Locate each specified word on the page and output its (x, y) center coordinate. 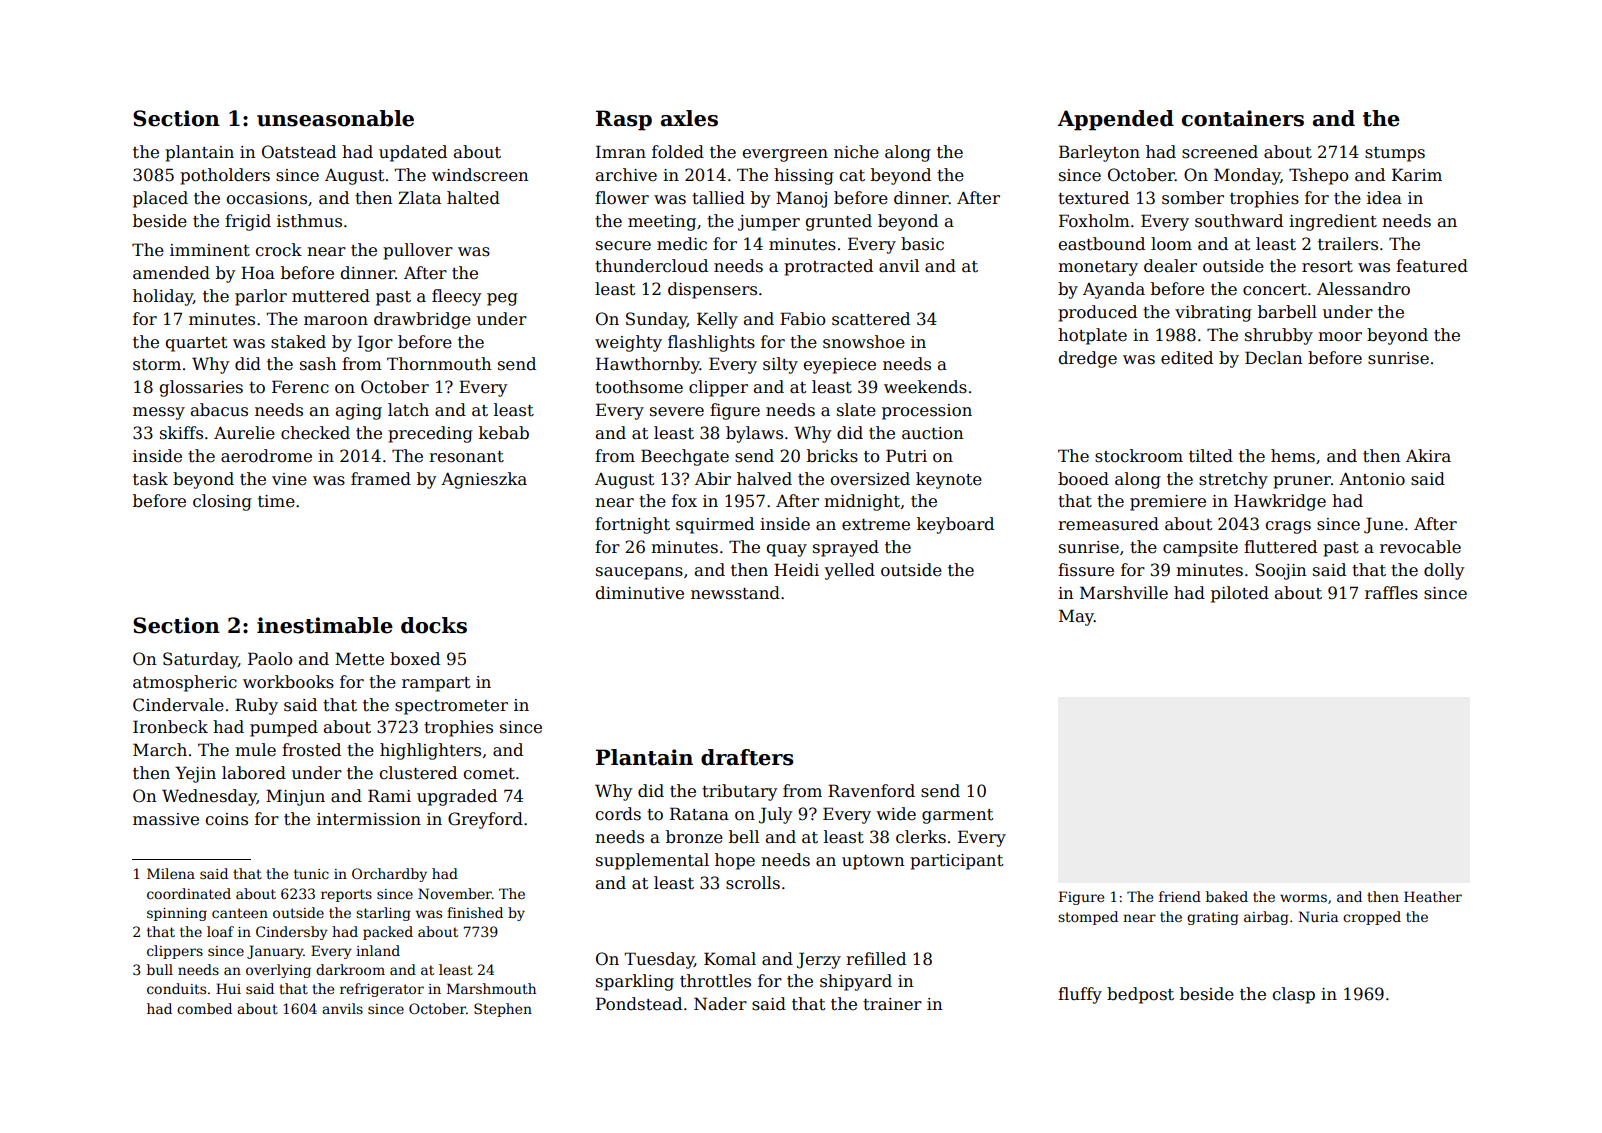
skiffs (181, 433)
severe (677, 412)
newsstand (735, 593)
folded (678, 152)
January (275, 952)
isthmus (309, 221)
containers (1243, 118)
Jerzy (819, 960)
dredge (1088, 359)
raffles (1391, 593)
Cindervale (178, 705)
